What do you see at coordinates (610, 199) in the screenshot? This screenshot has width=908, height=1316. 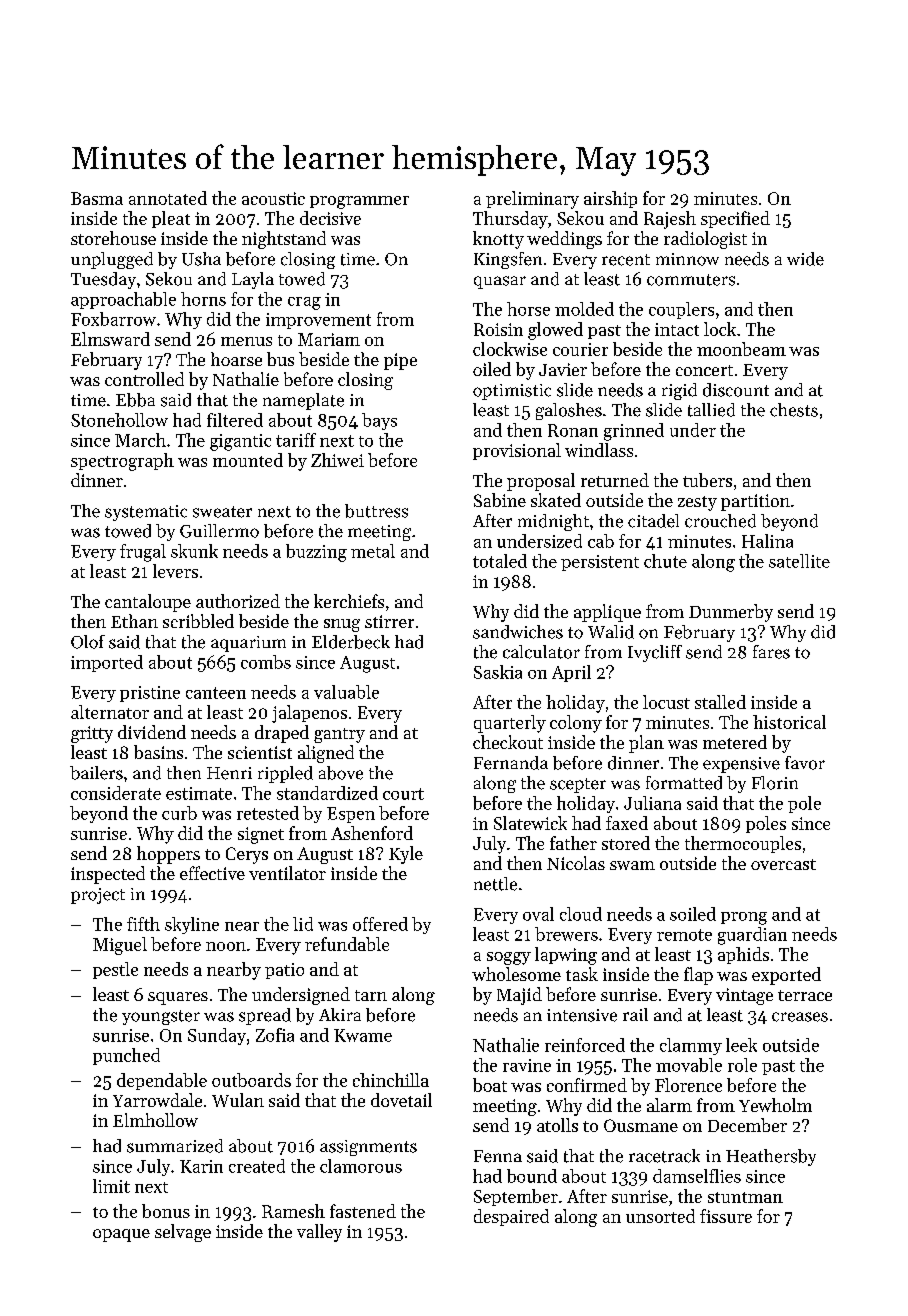 I see `airship` at bounding box center [610, 199].
